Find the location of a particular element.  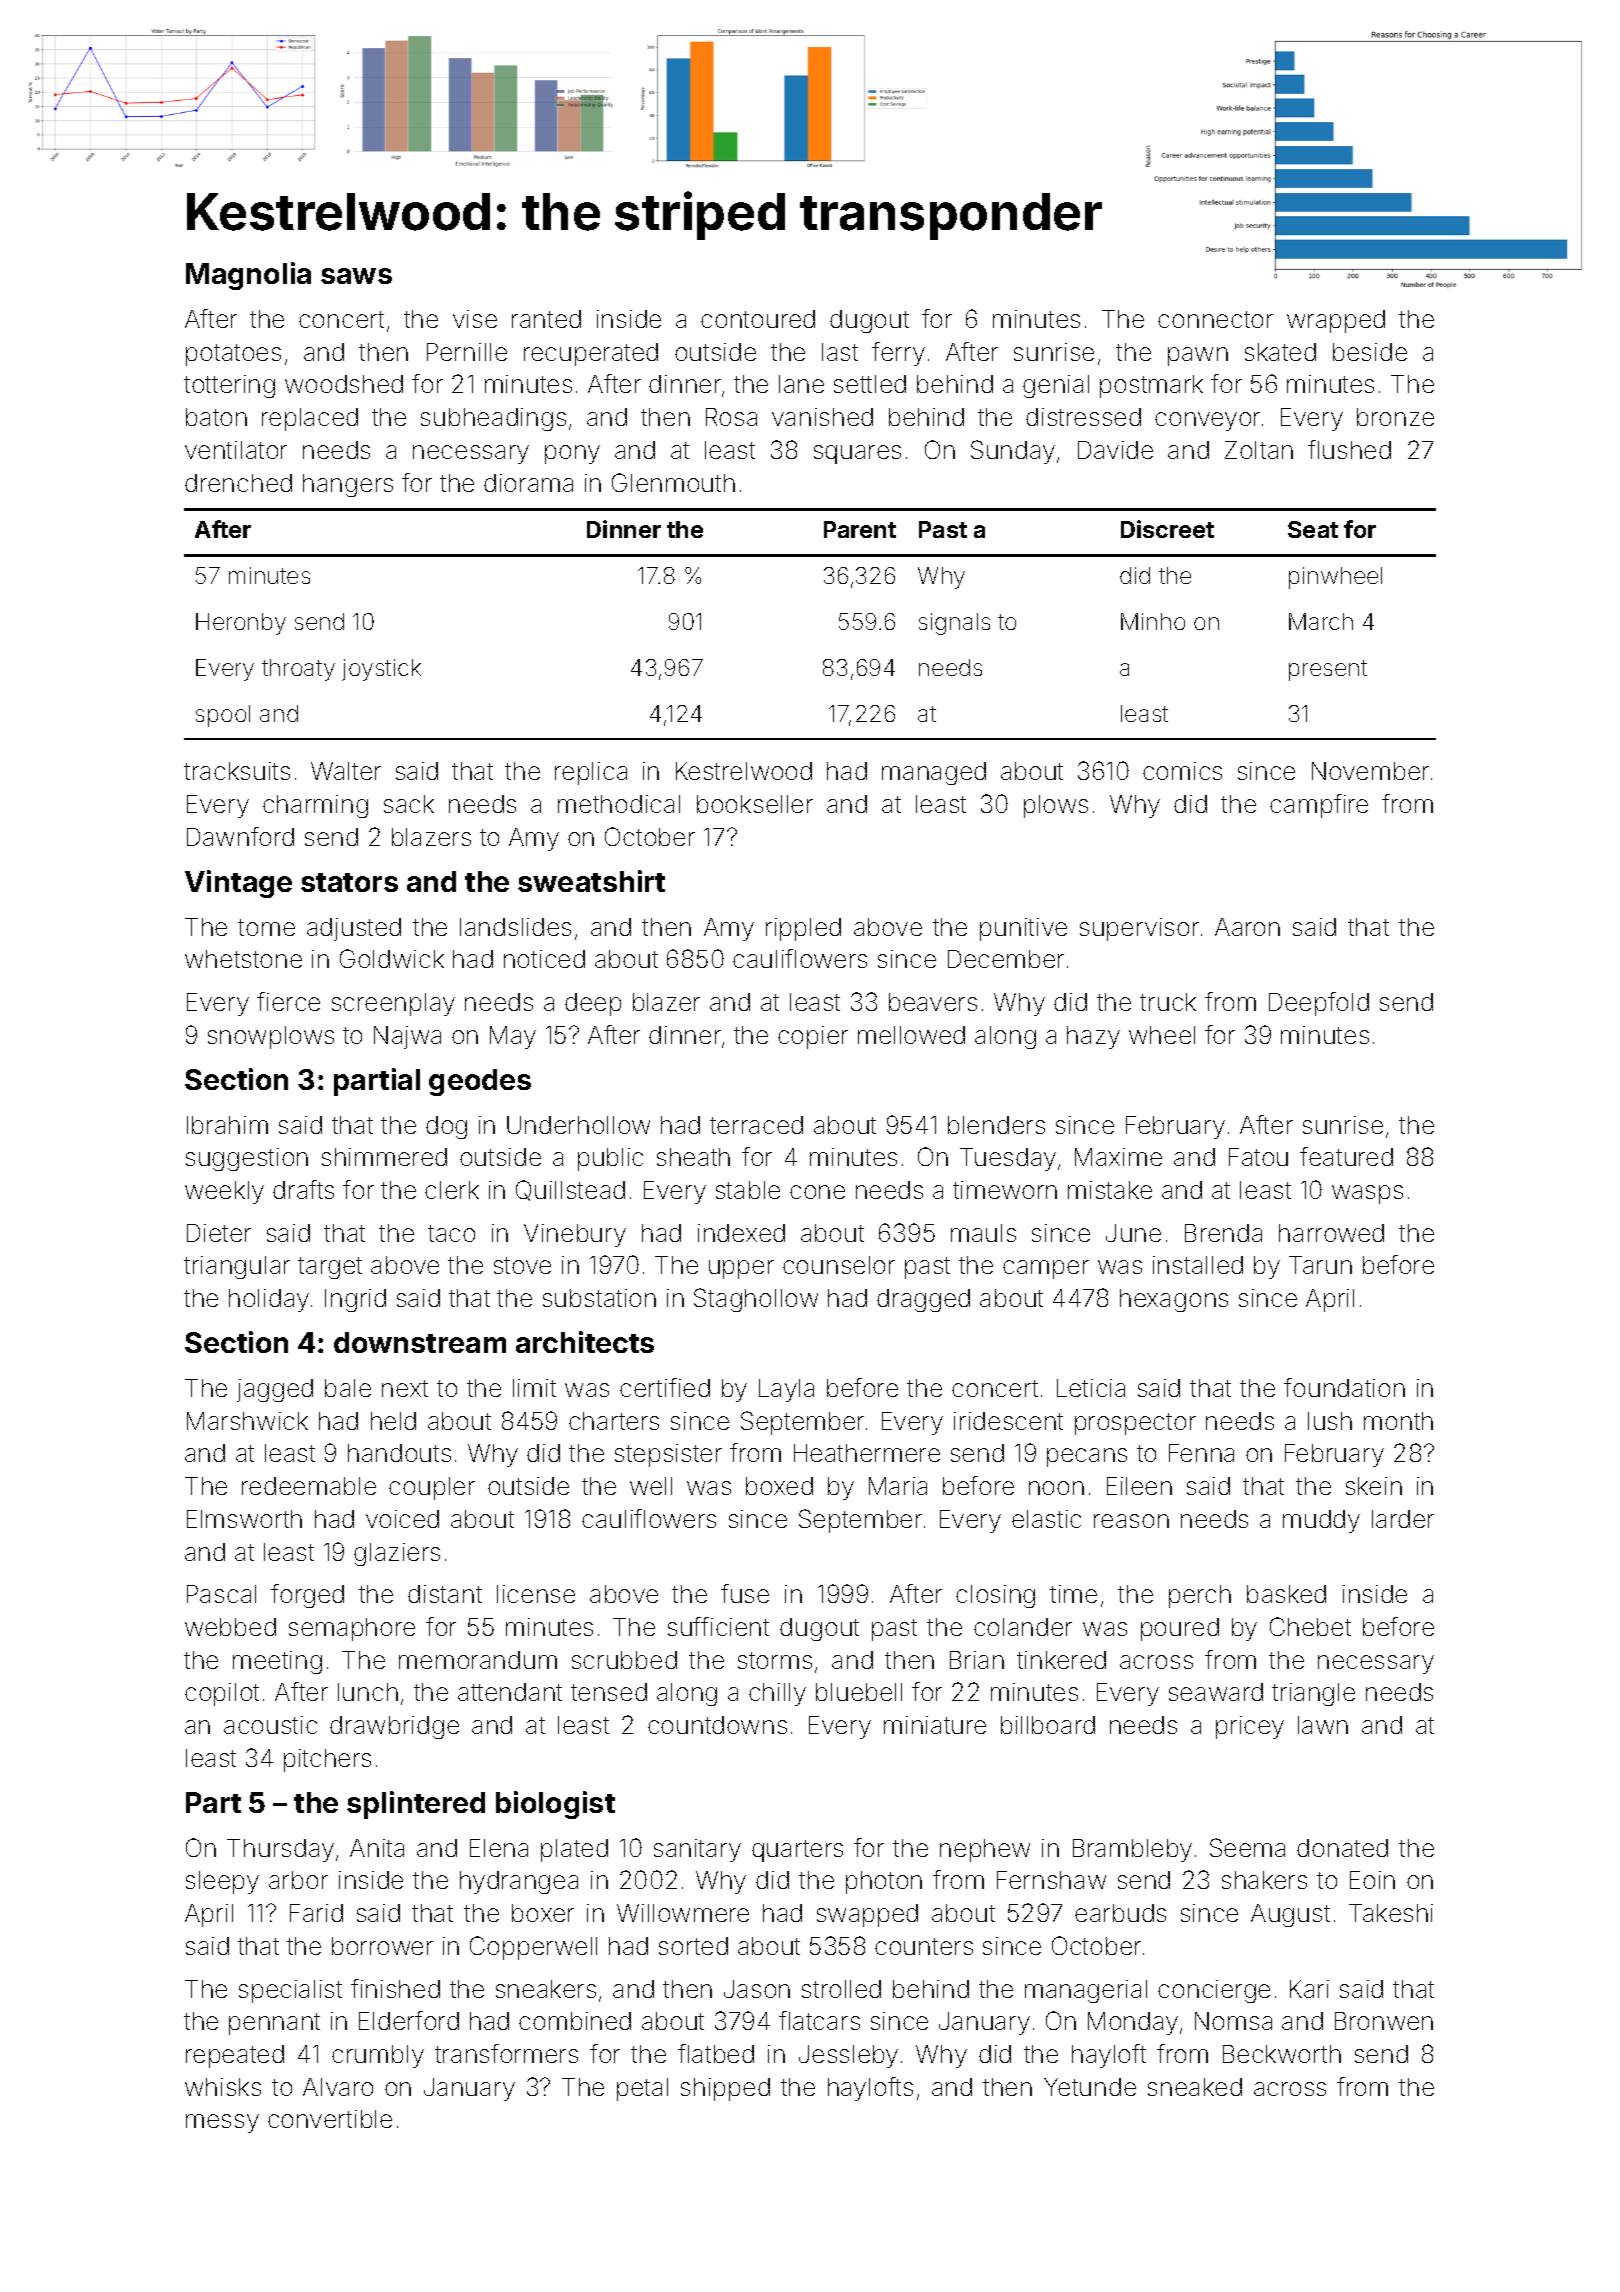

Kari is located at coordinates (1309, 1989).
